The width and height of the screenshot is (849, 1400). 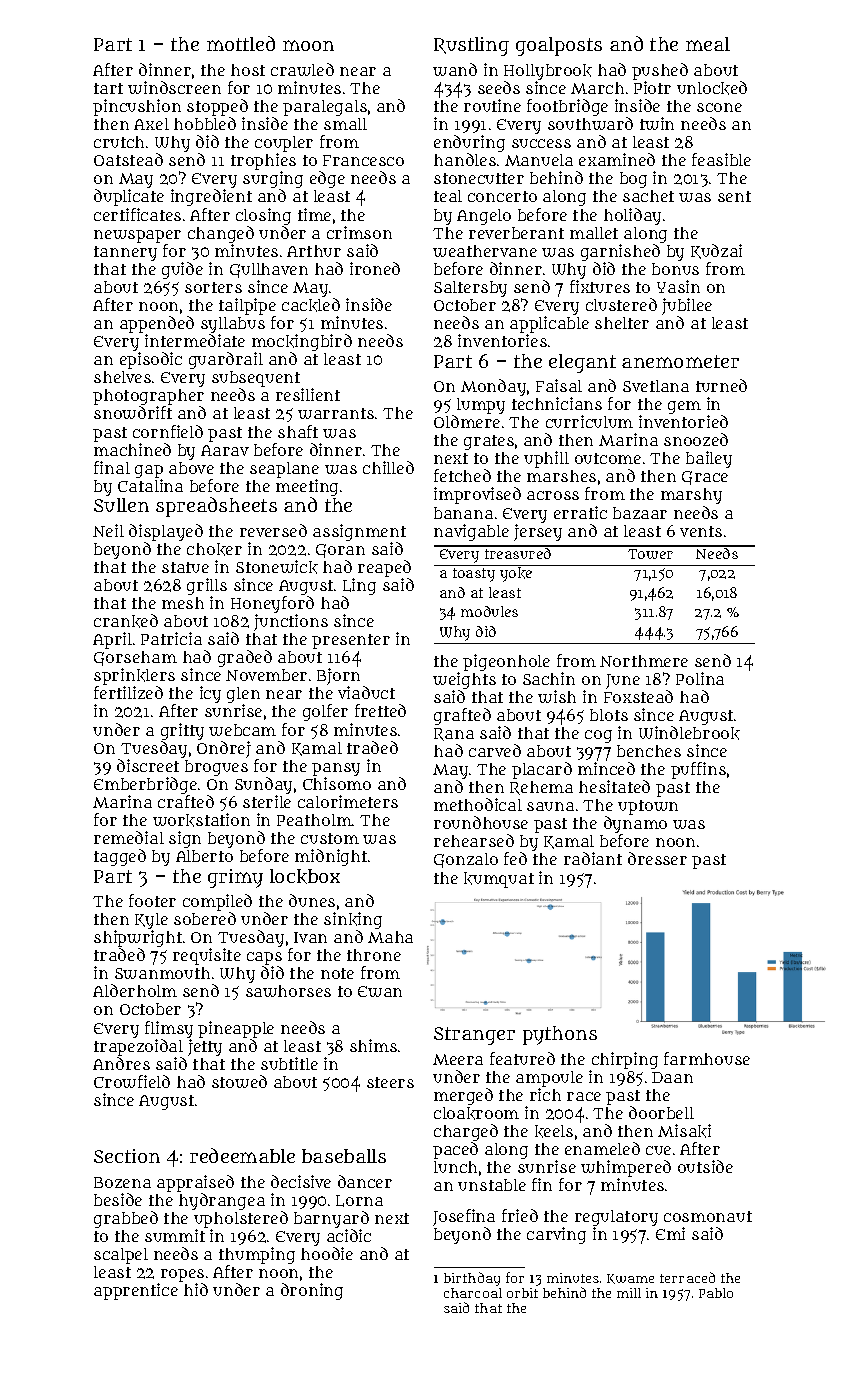 What do you see at coordinates (366, 692) in the screenshot?
I see `viaduct` at bounding box center [366, 692].
